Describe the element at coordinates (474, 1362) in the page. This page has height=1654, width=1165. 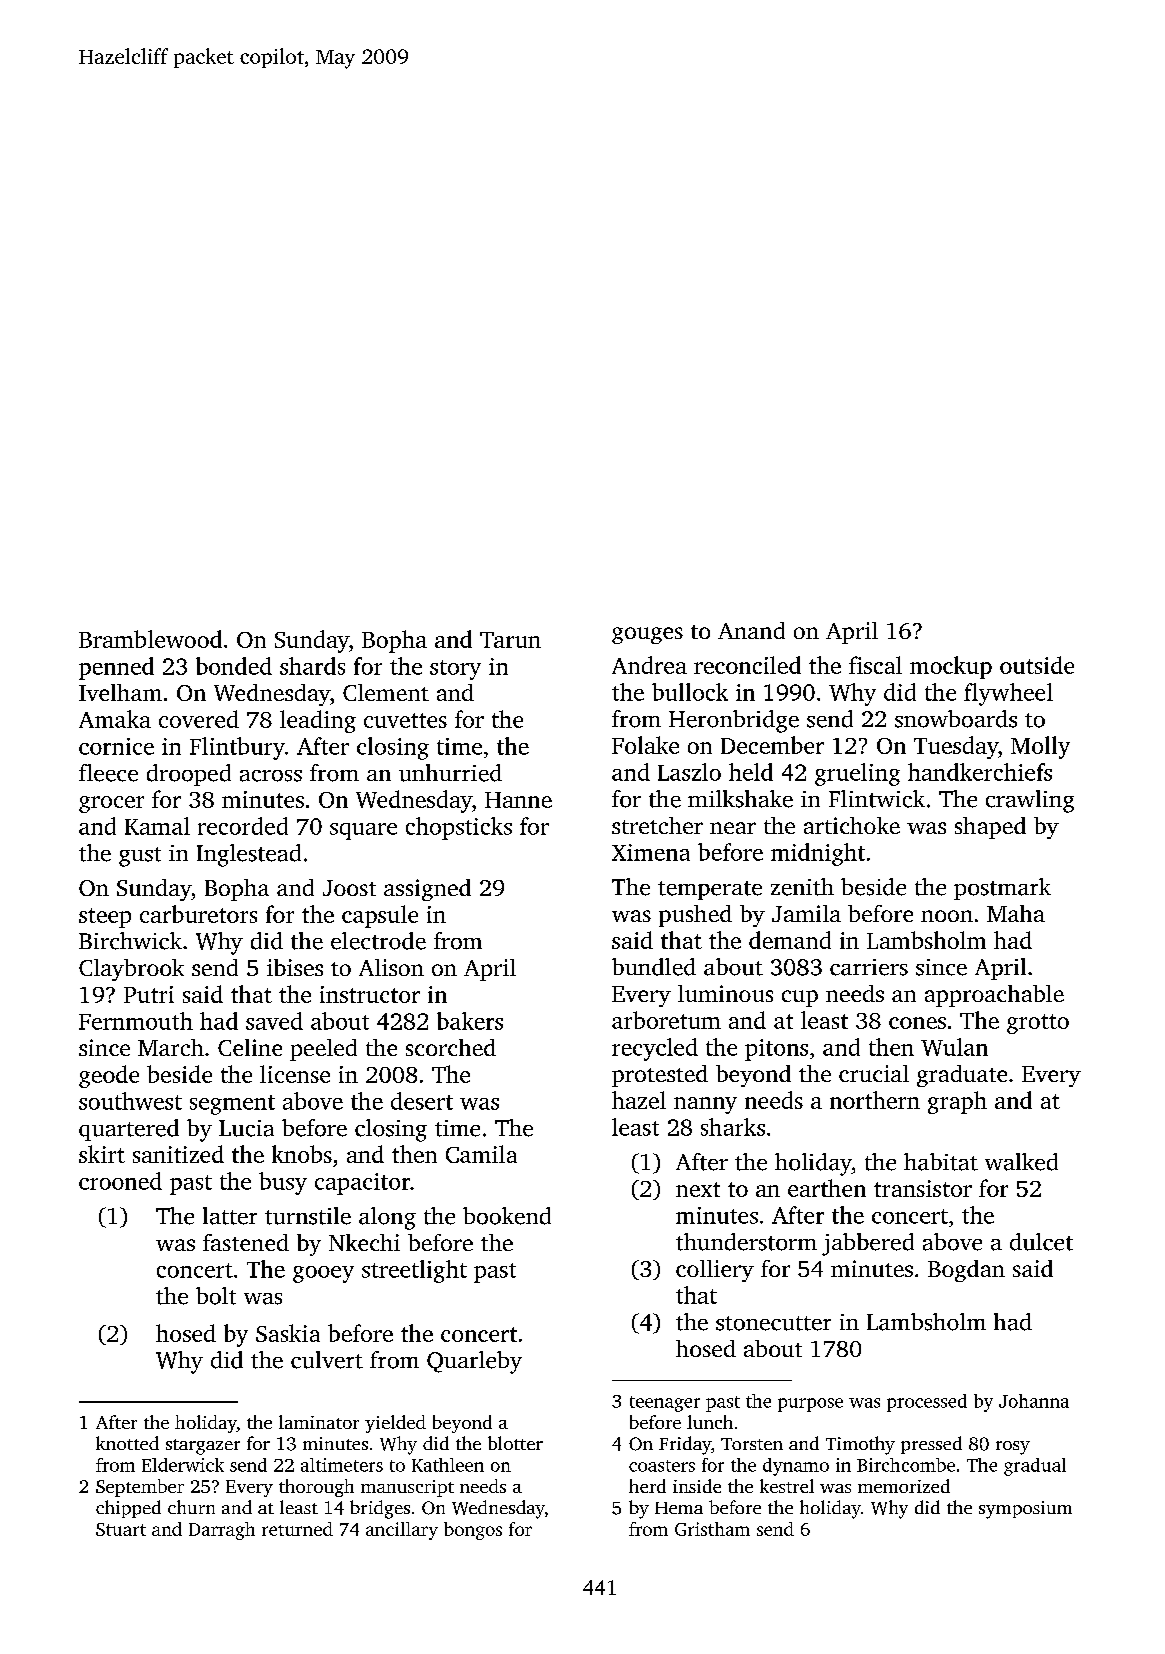
I see `Quarleby` at that location.
